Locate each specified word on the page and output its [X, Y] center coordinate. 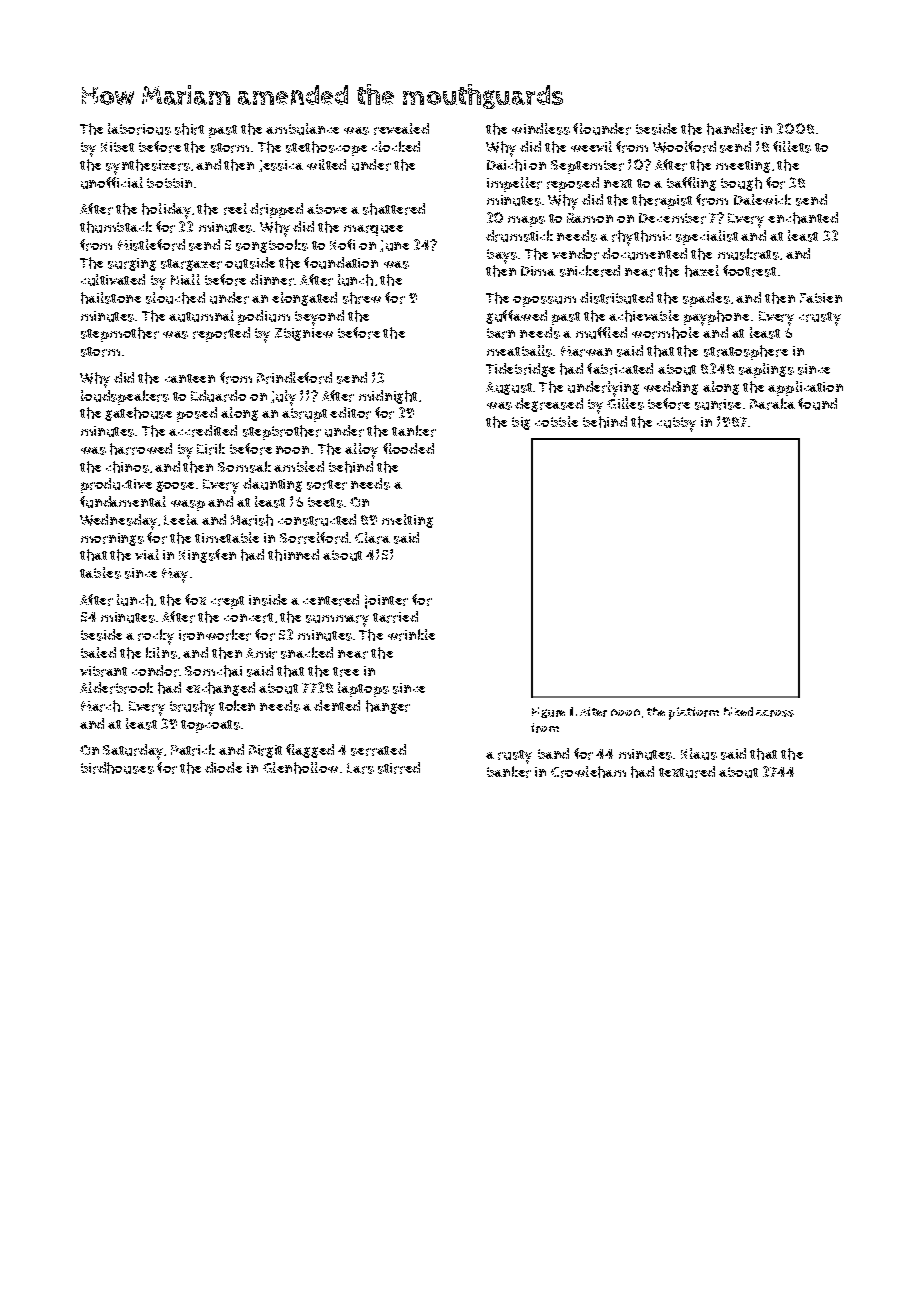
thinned [293, 555]
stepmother [120, 334]
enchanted [803, 218]
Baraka [772, 404]
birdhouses [117, 768]
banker [509, 772]
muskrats [748, 254]
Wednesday [118, 522]
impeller [514, 184]
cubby [676, 424]
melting [407, 521]
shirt [189, 129]
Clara [372, 538]
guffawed [516, 317]
